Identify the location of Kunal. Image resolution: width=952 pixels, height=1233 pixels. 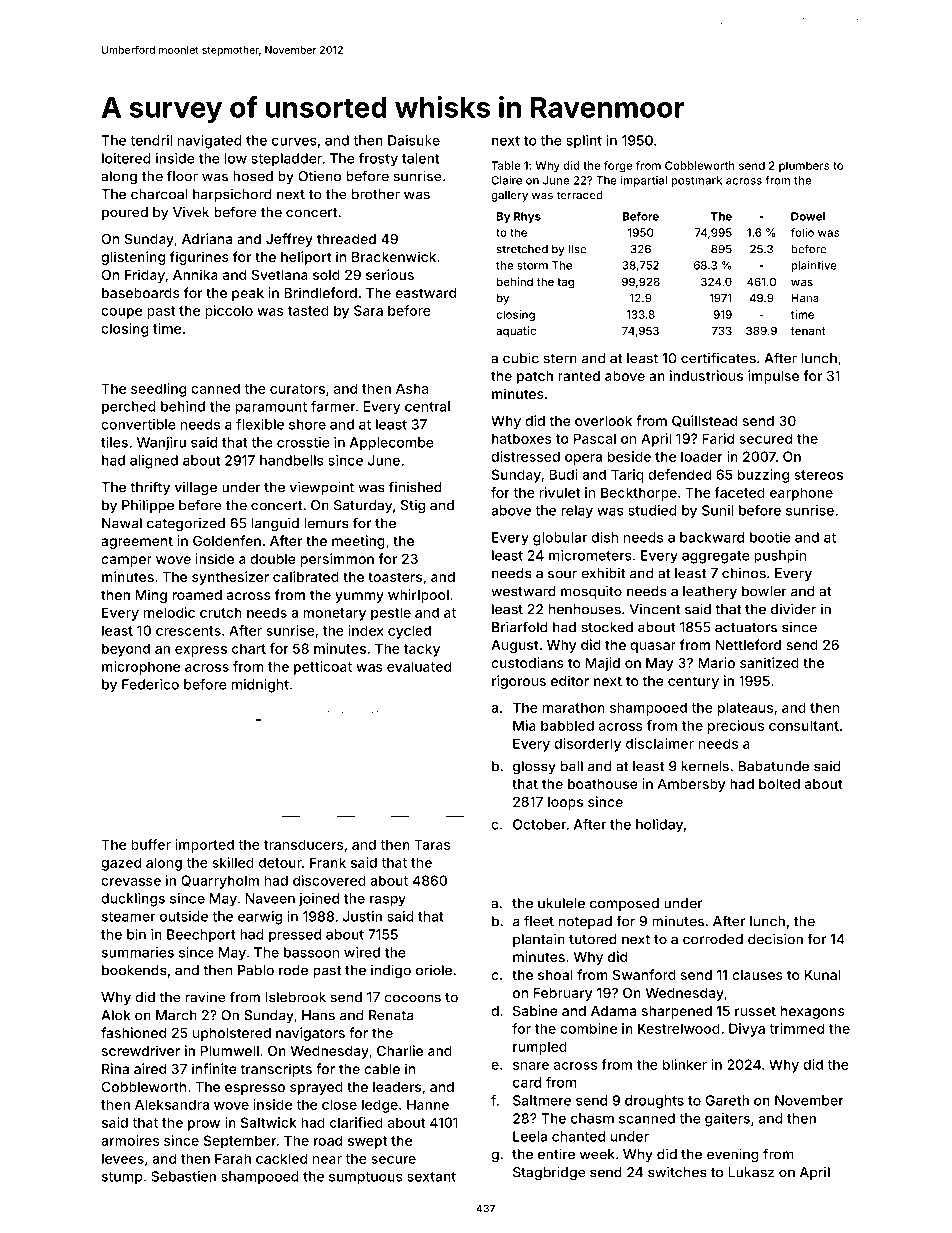
(822, 975).
